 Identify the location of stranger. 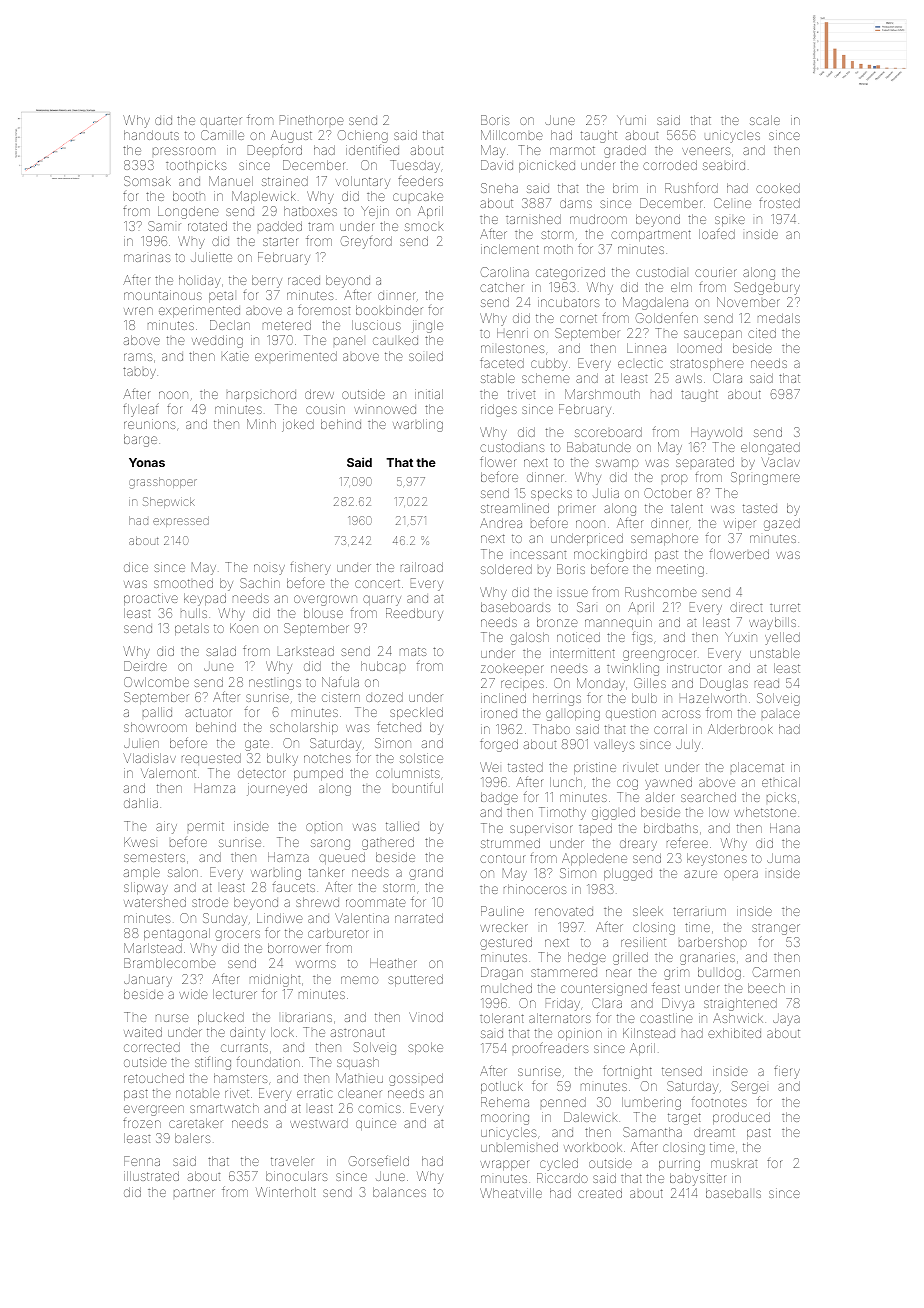
(776, 929).
